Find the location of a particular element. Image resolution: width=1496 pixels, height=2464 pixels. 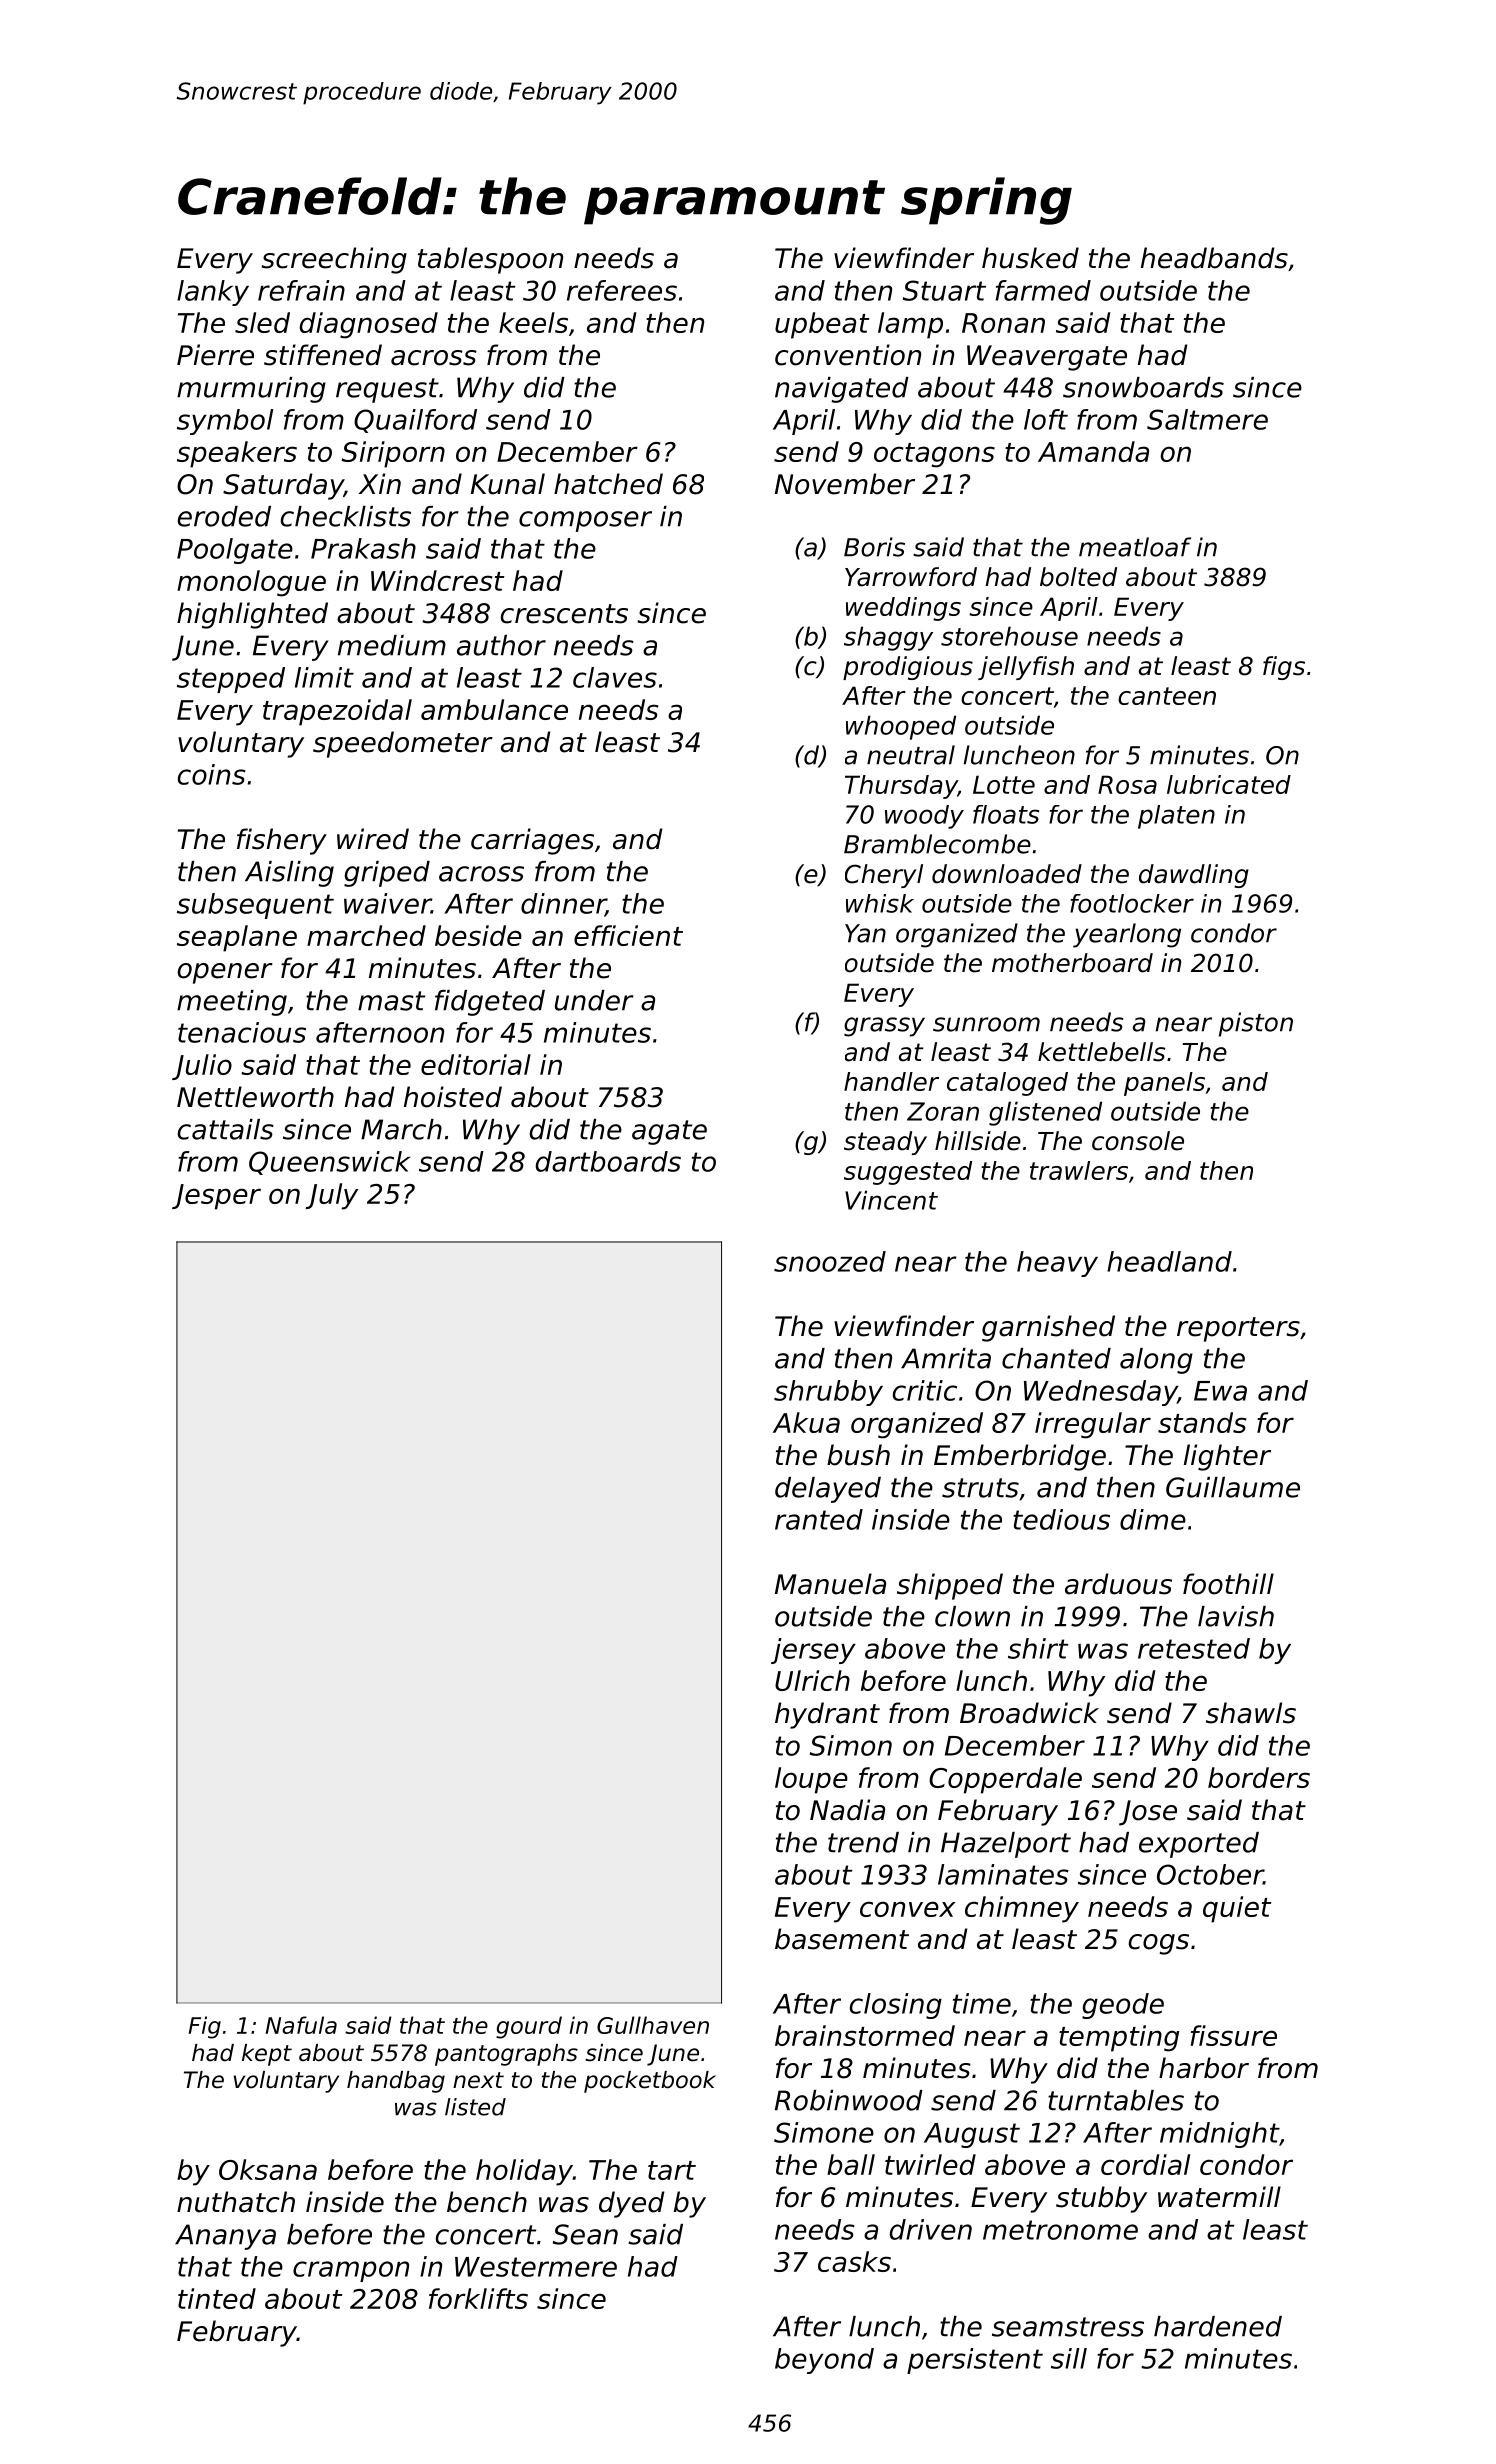

along is located at coordinates (1156, 1361).
